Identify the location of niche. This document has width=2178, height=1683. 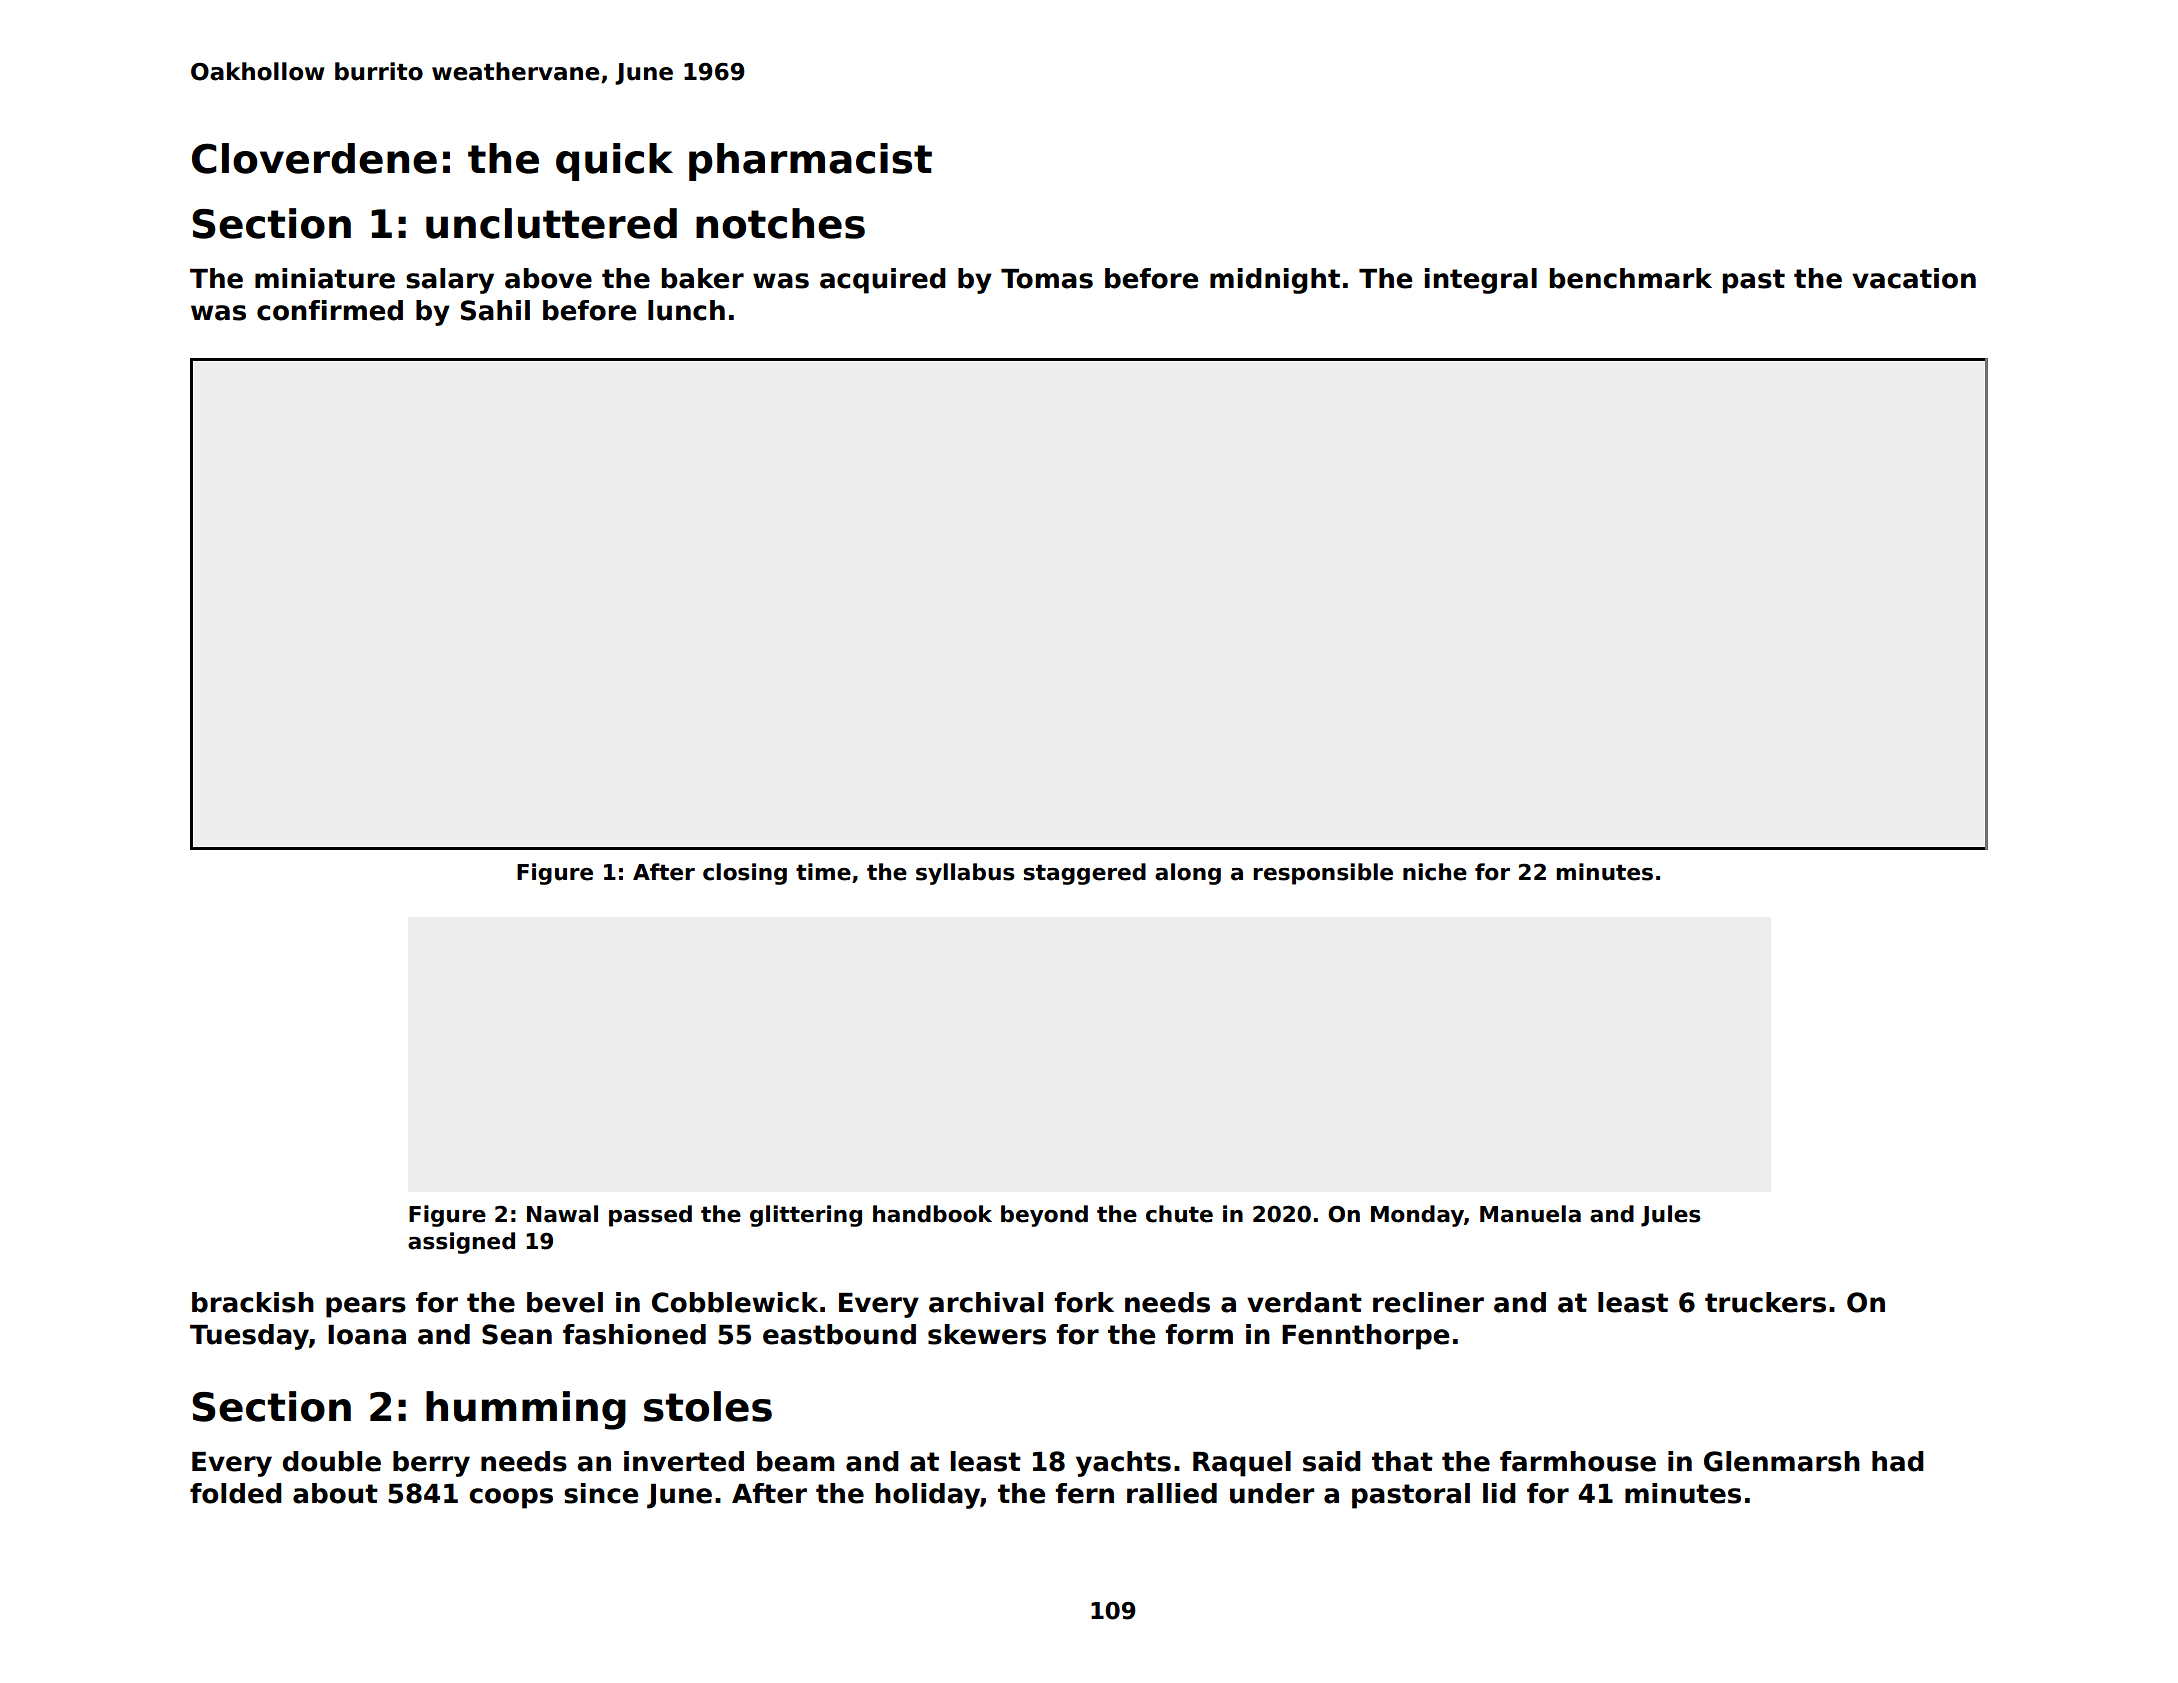
(1435, 872).
